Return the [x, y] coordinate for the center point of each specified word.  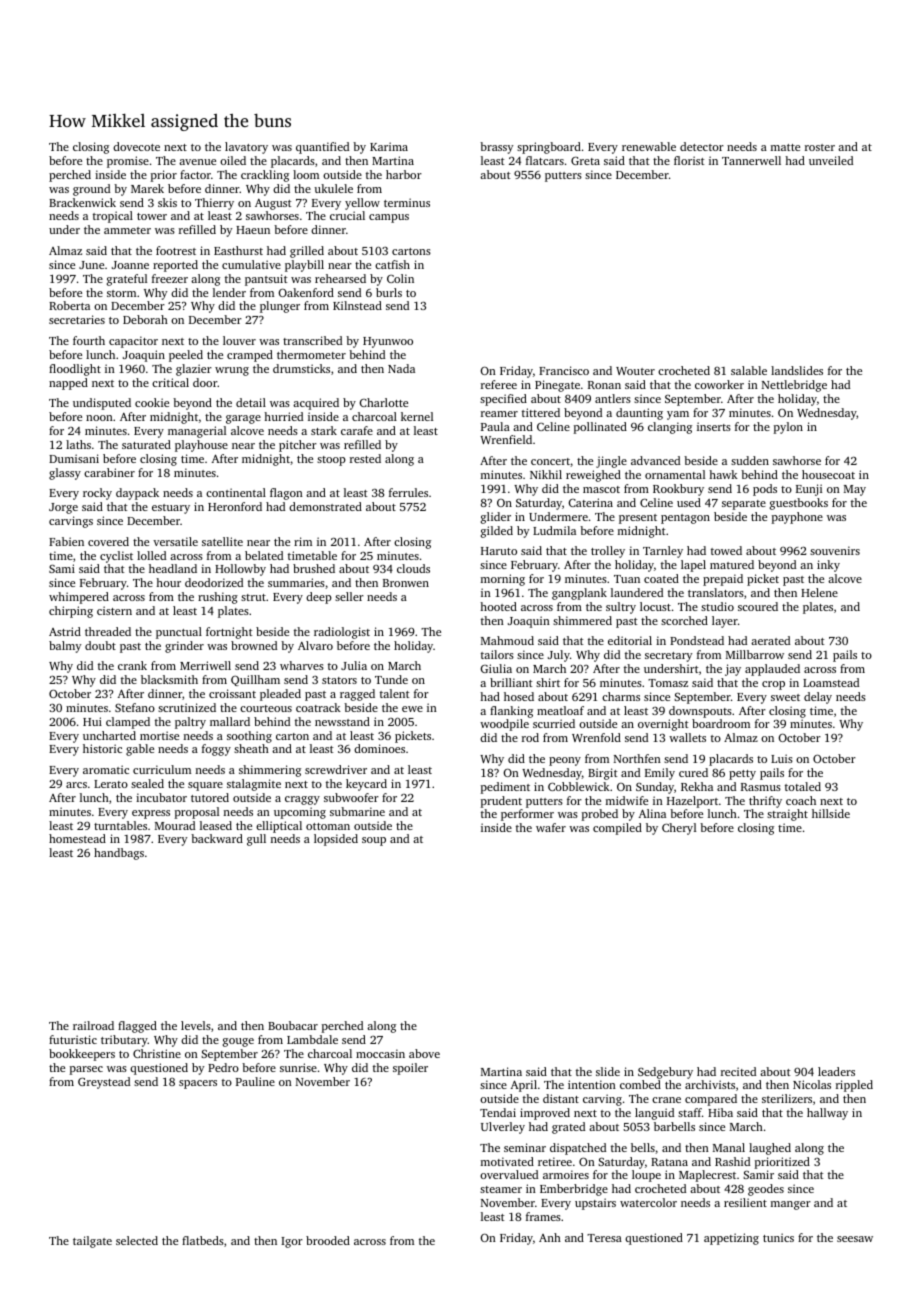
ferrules [408, 492]
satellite [222, 541]
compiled [617, 829]
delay [818, 698]
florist [689, 160]
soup [374, 841]
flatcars [545, 160]
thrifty [765, 802]
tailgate [92, 1242]
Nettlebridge [794, 386]
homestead [77, 838]
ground [91, 190]
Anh [550, 1237]
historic [102, 748]
